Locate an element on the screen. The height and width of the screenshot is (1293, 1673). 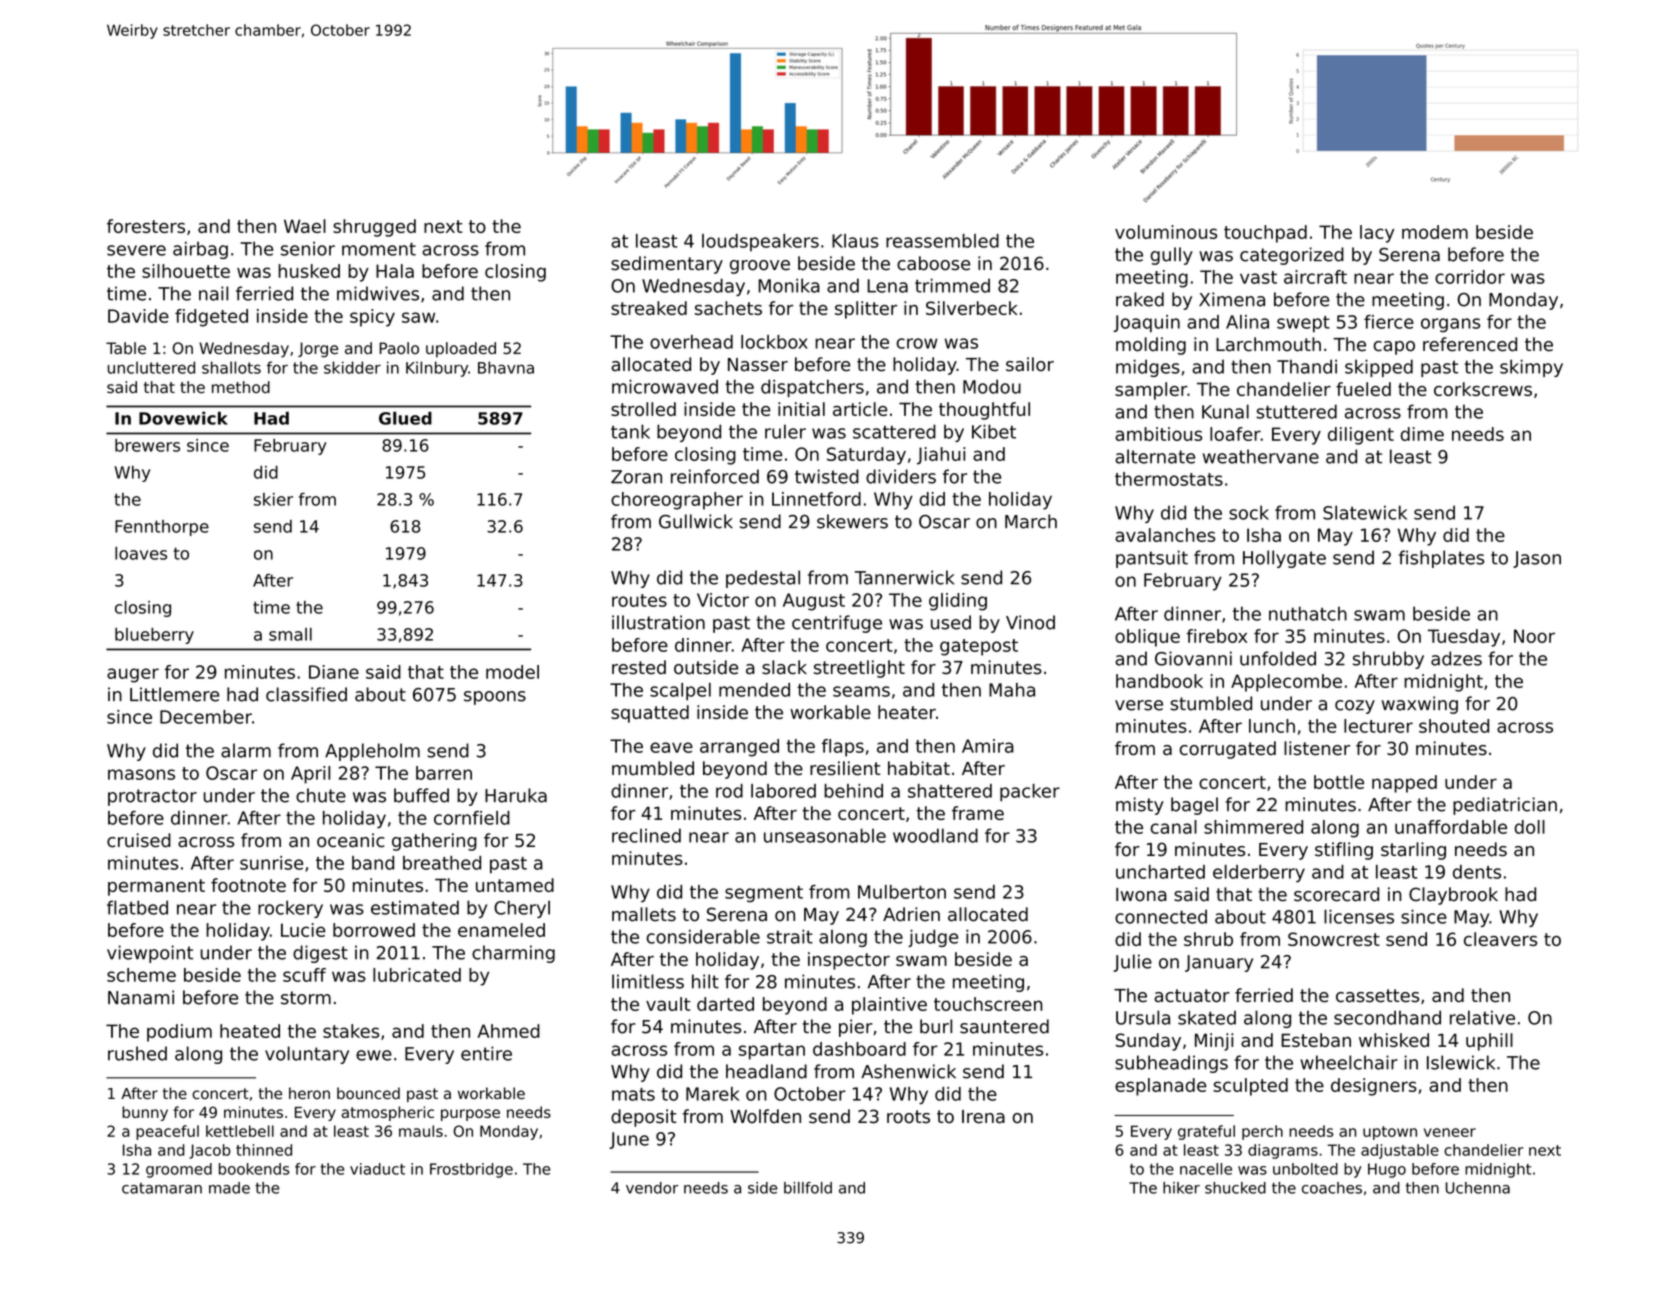
uphill is located at coordinates (1489, 1042).
